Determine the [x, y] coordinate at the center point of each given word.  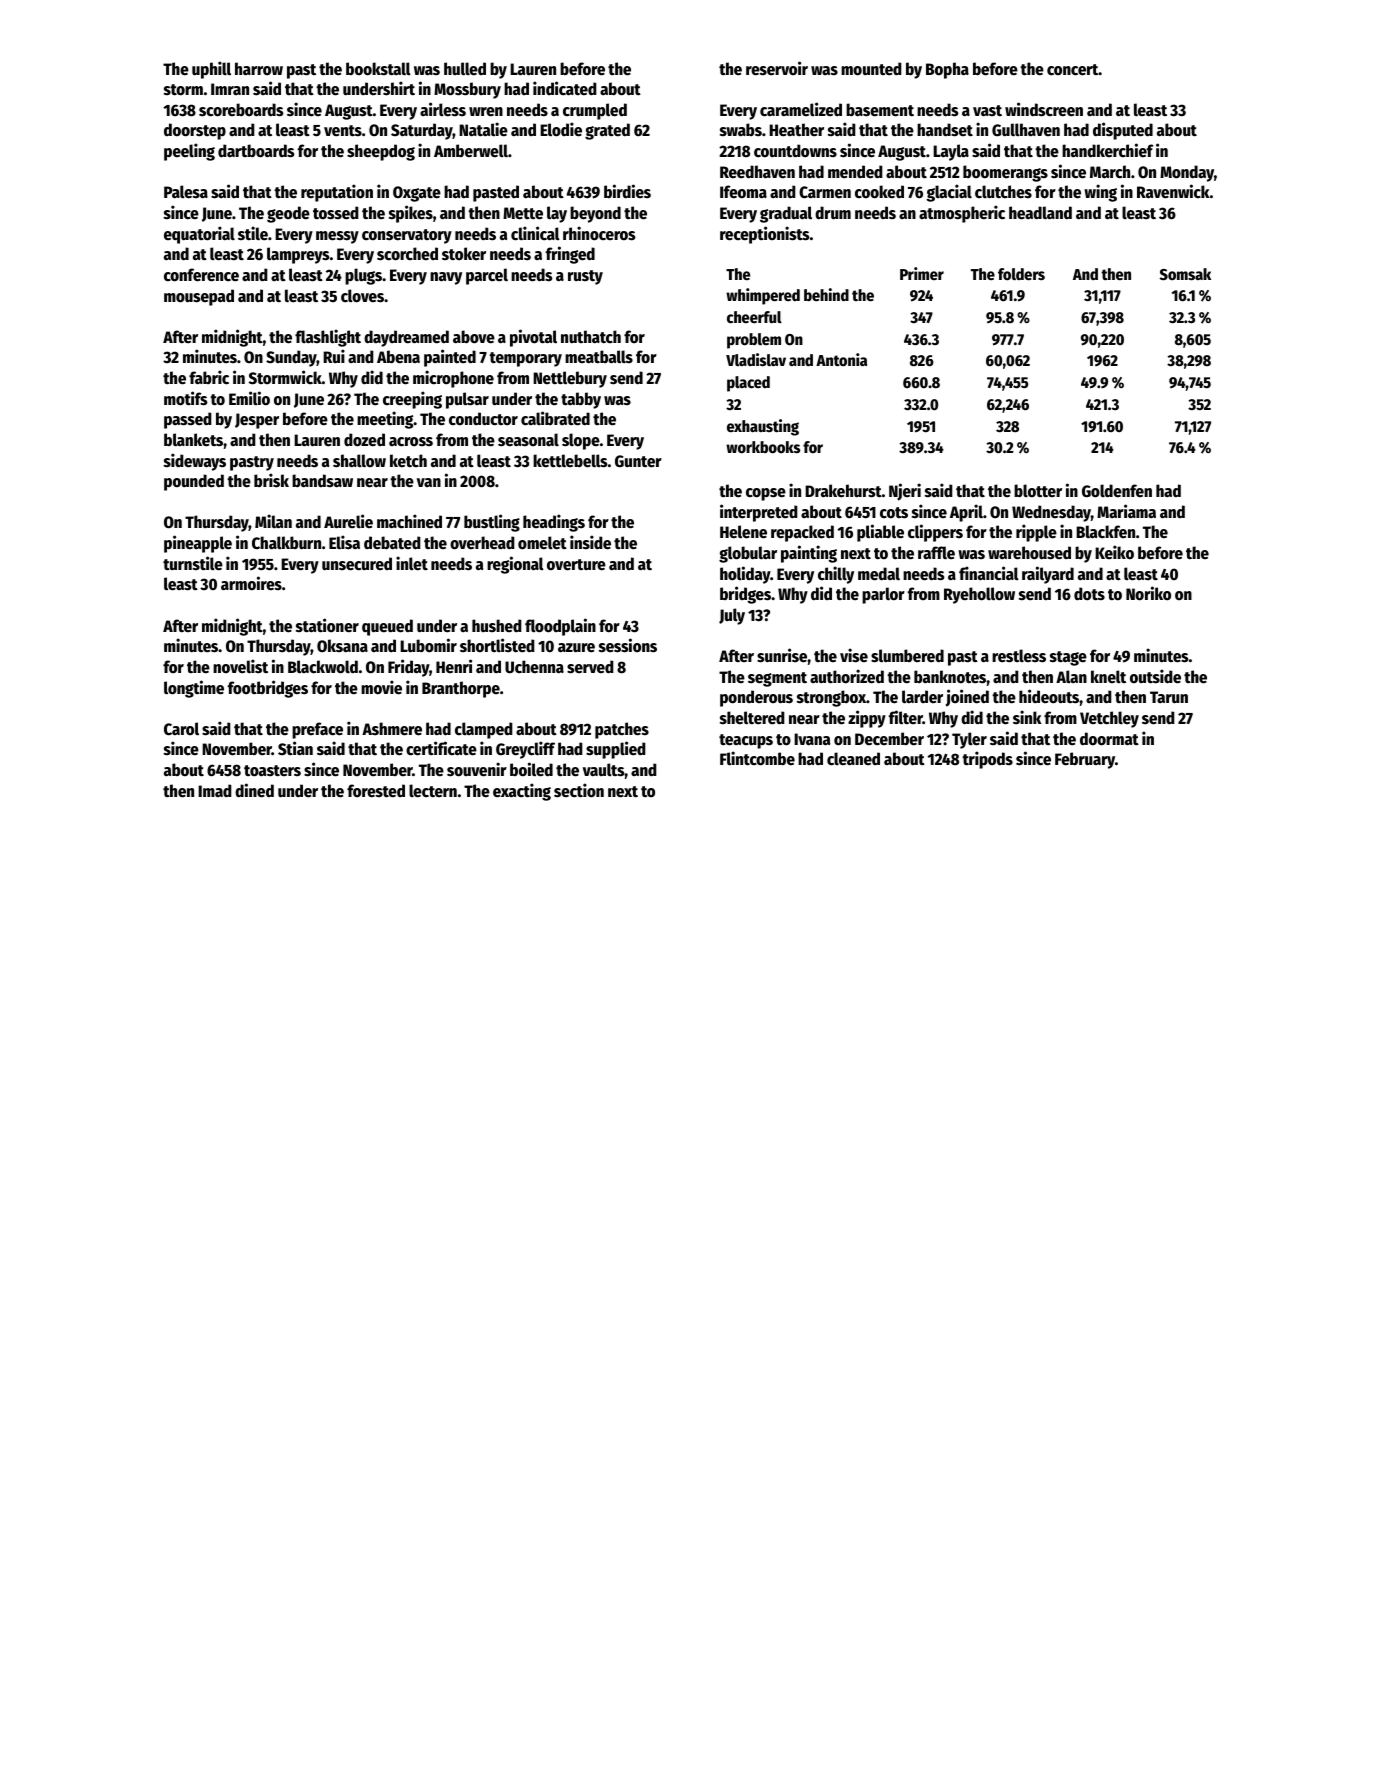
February [1085, 760]
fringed [570, 255]
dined [254, 790]
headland [1040, 213]
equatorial [199, 235]
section [579, 790]
